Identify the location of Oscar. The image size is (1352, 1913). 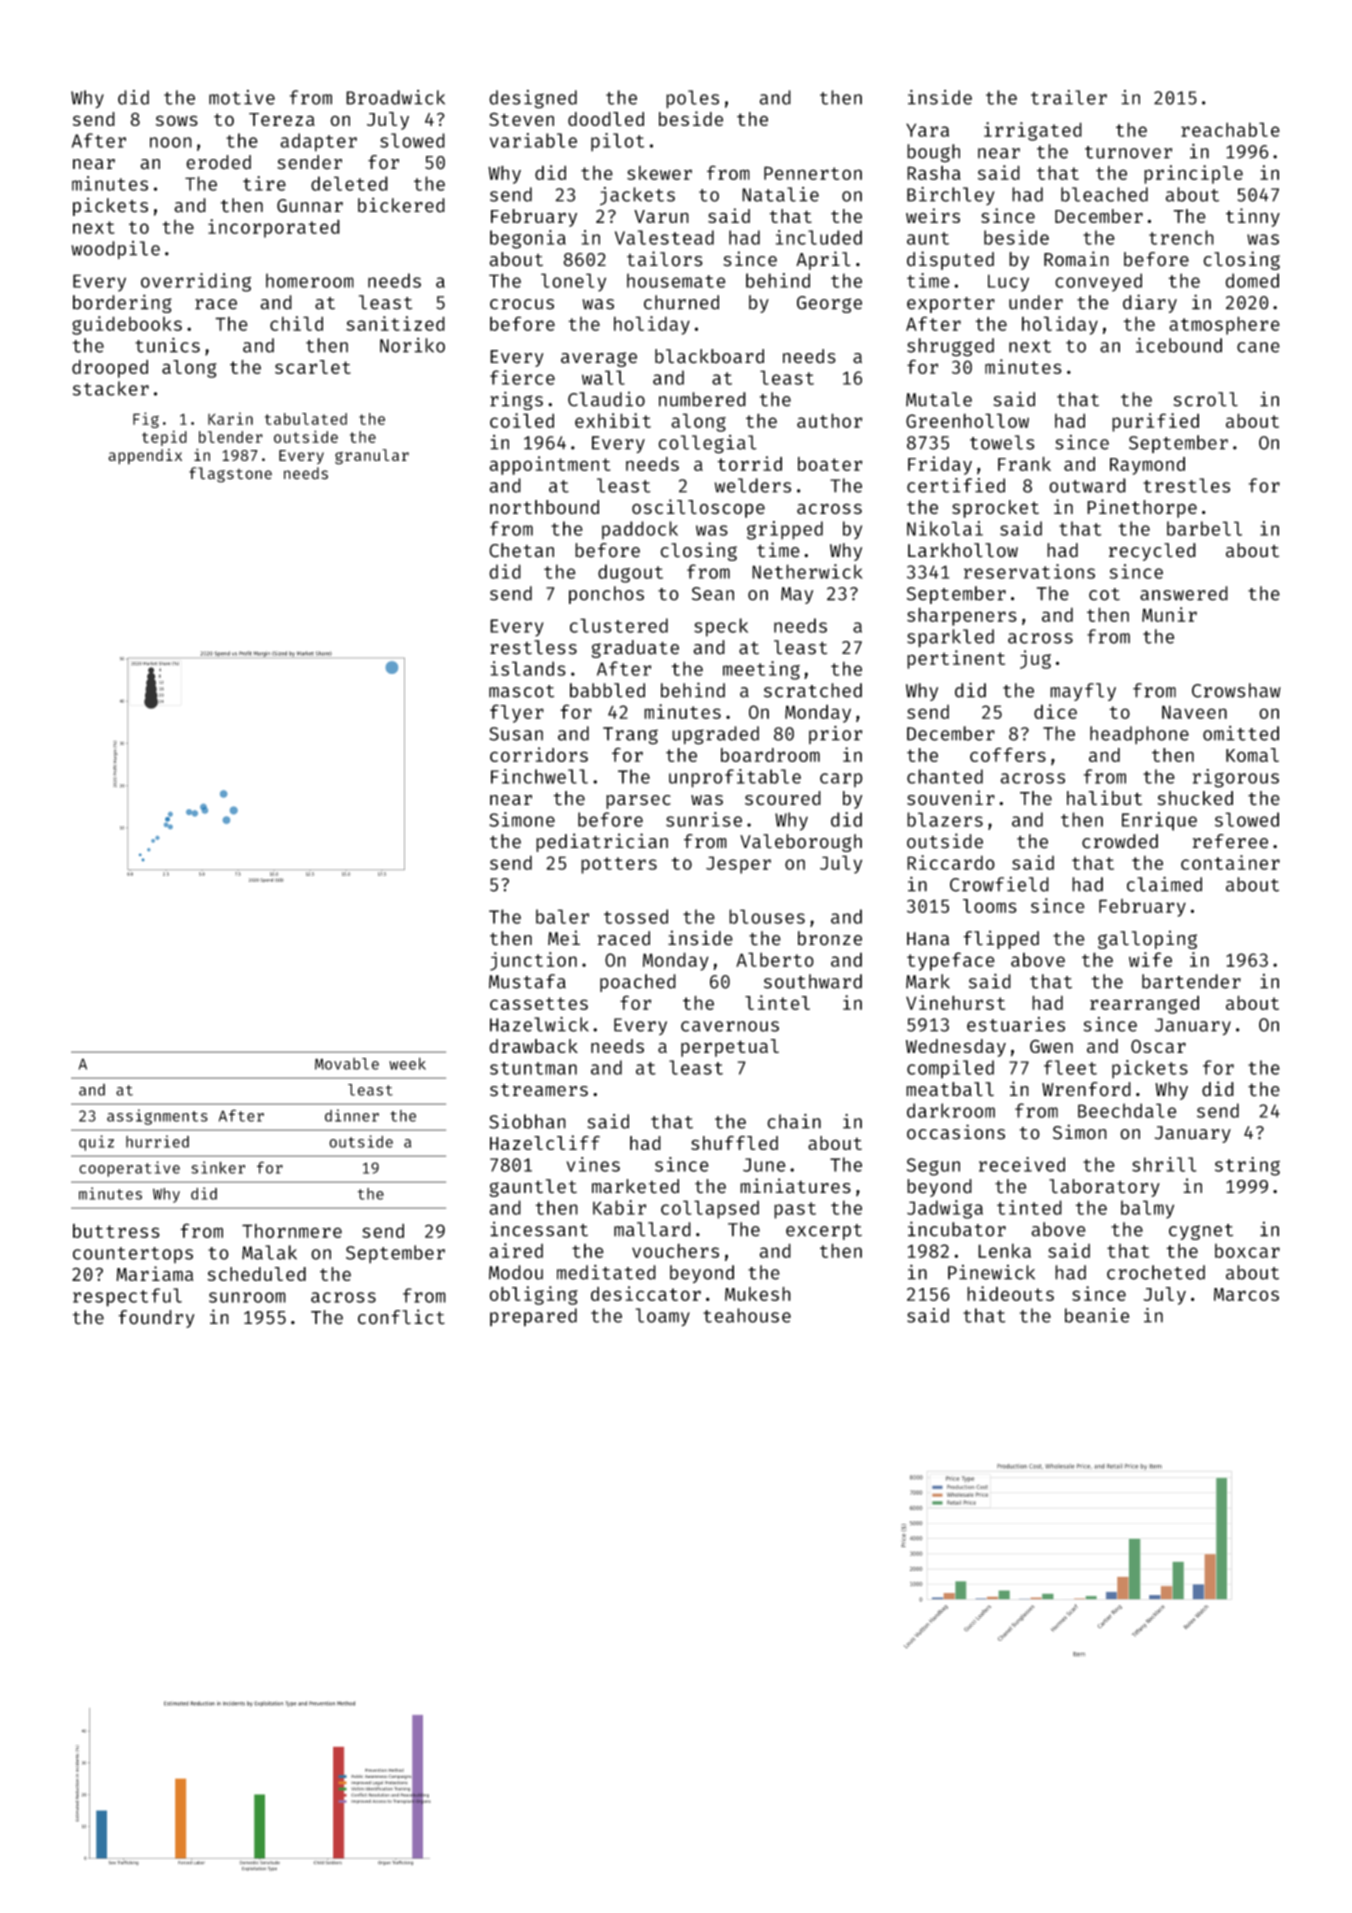
(1158, 1046).
